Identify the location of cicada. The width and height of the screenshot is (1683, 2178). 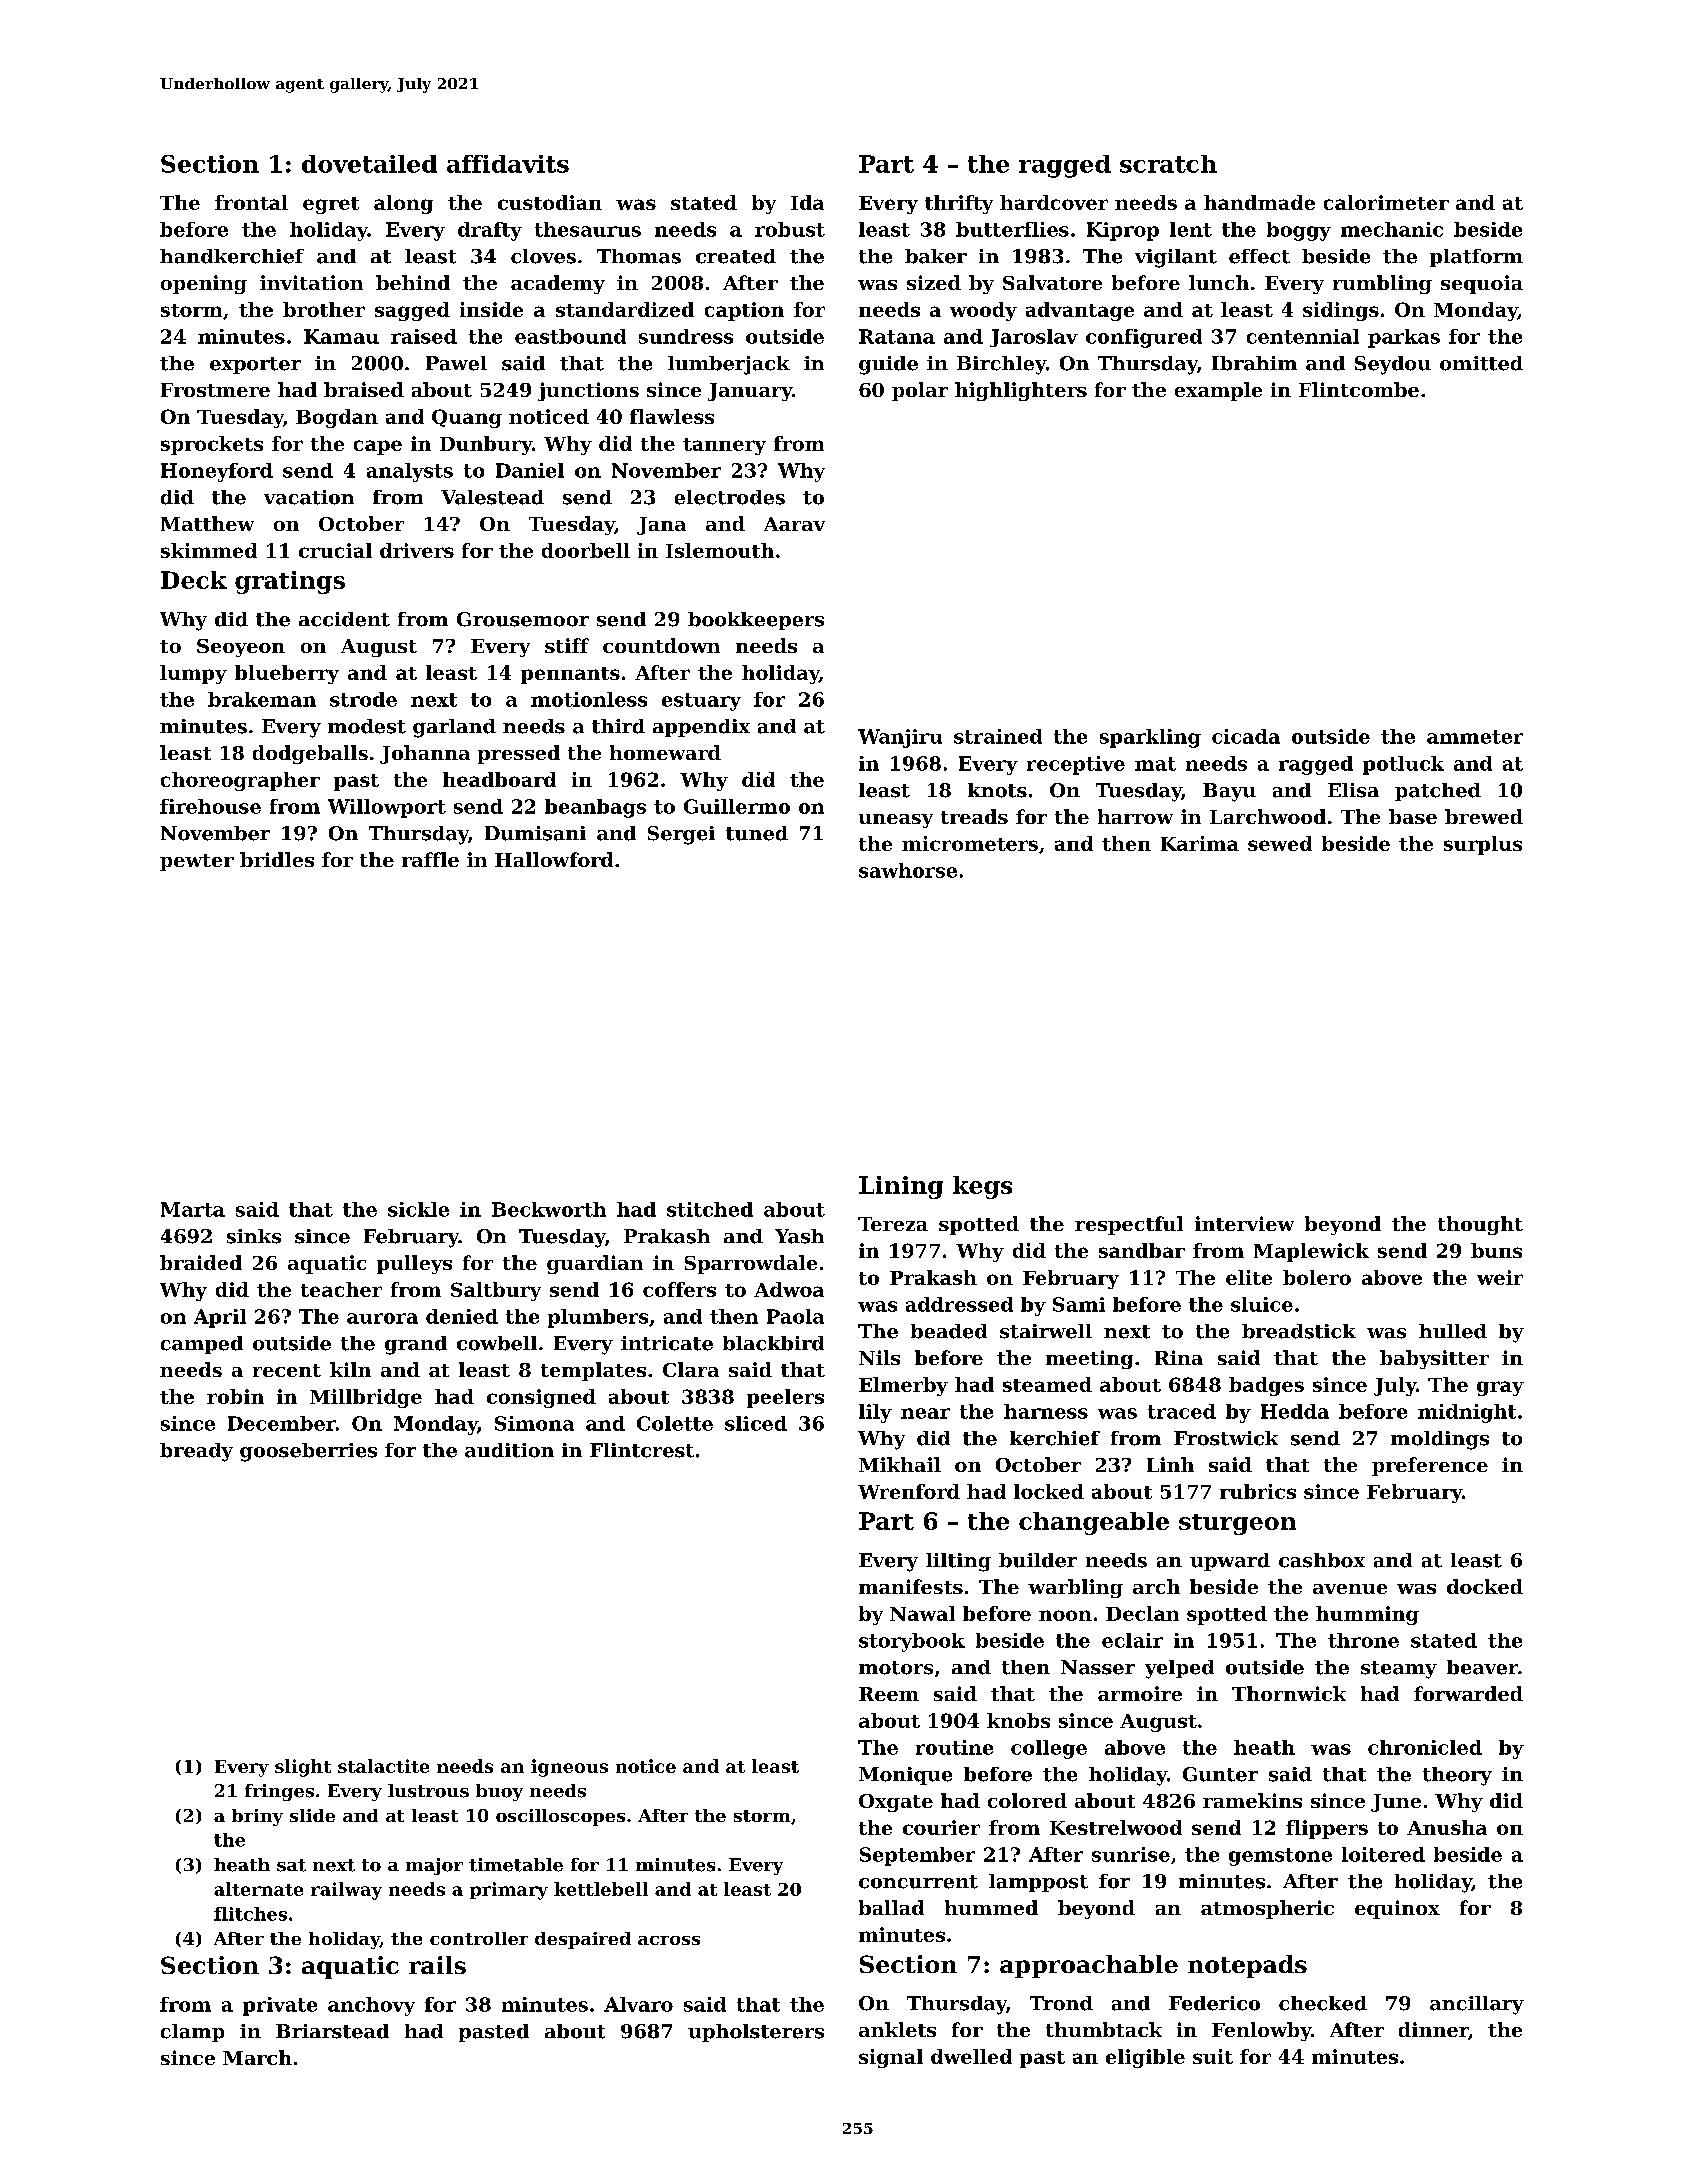
(1246, 736).
